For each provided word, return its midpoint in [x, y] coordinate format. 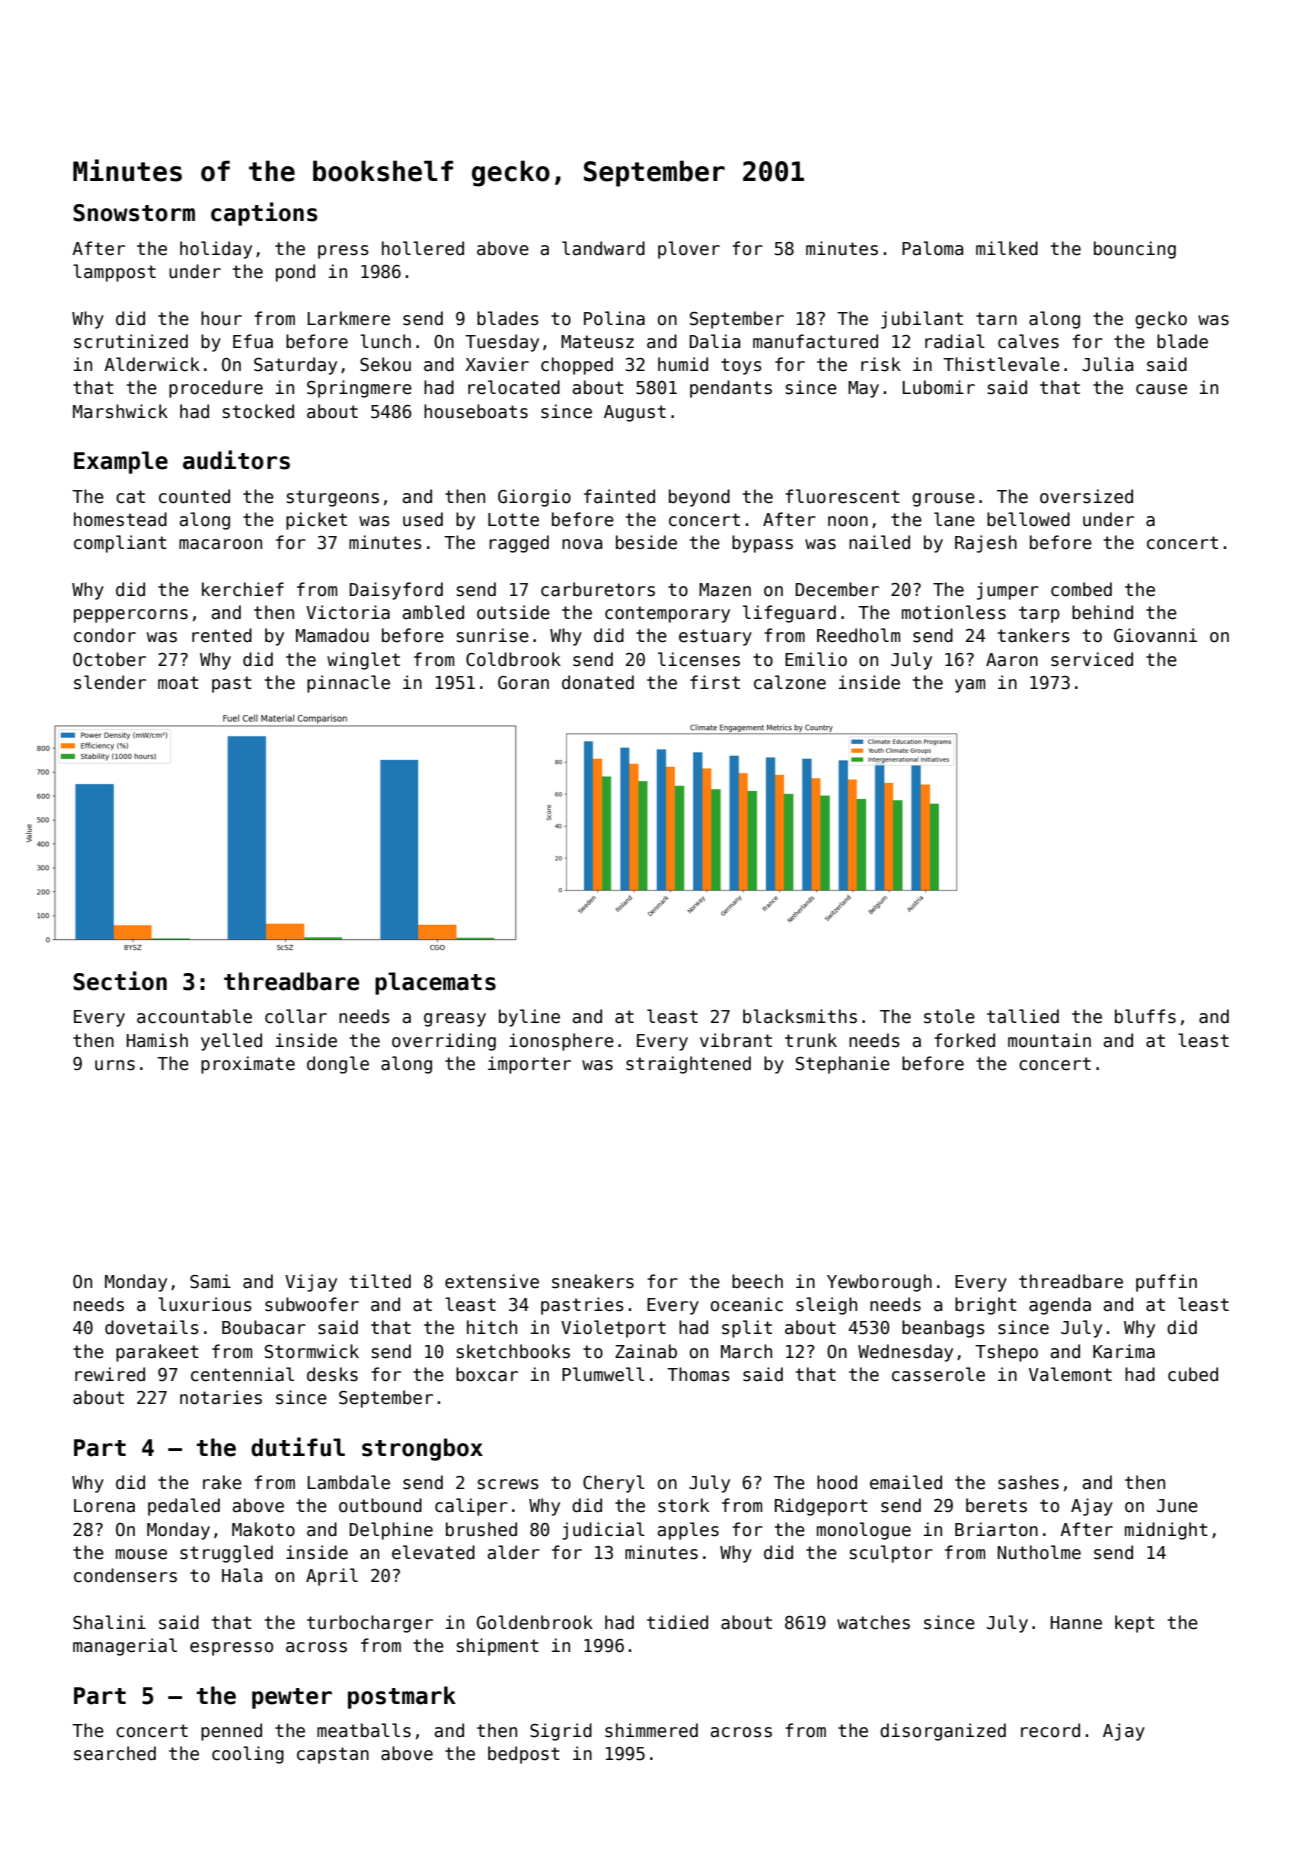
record [1050, 1730]
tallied [1023, 1016]
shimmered [651, 1730]
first [715, 682]
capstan [333, 1755]
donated [598, 682]
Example [121, 462]
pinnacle [348, 684]
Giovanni [1155, 635]
